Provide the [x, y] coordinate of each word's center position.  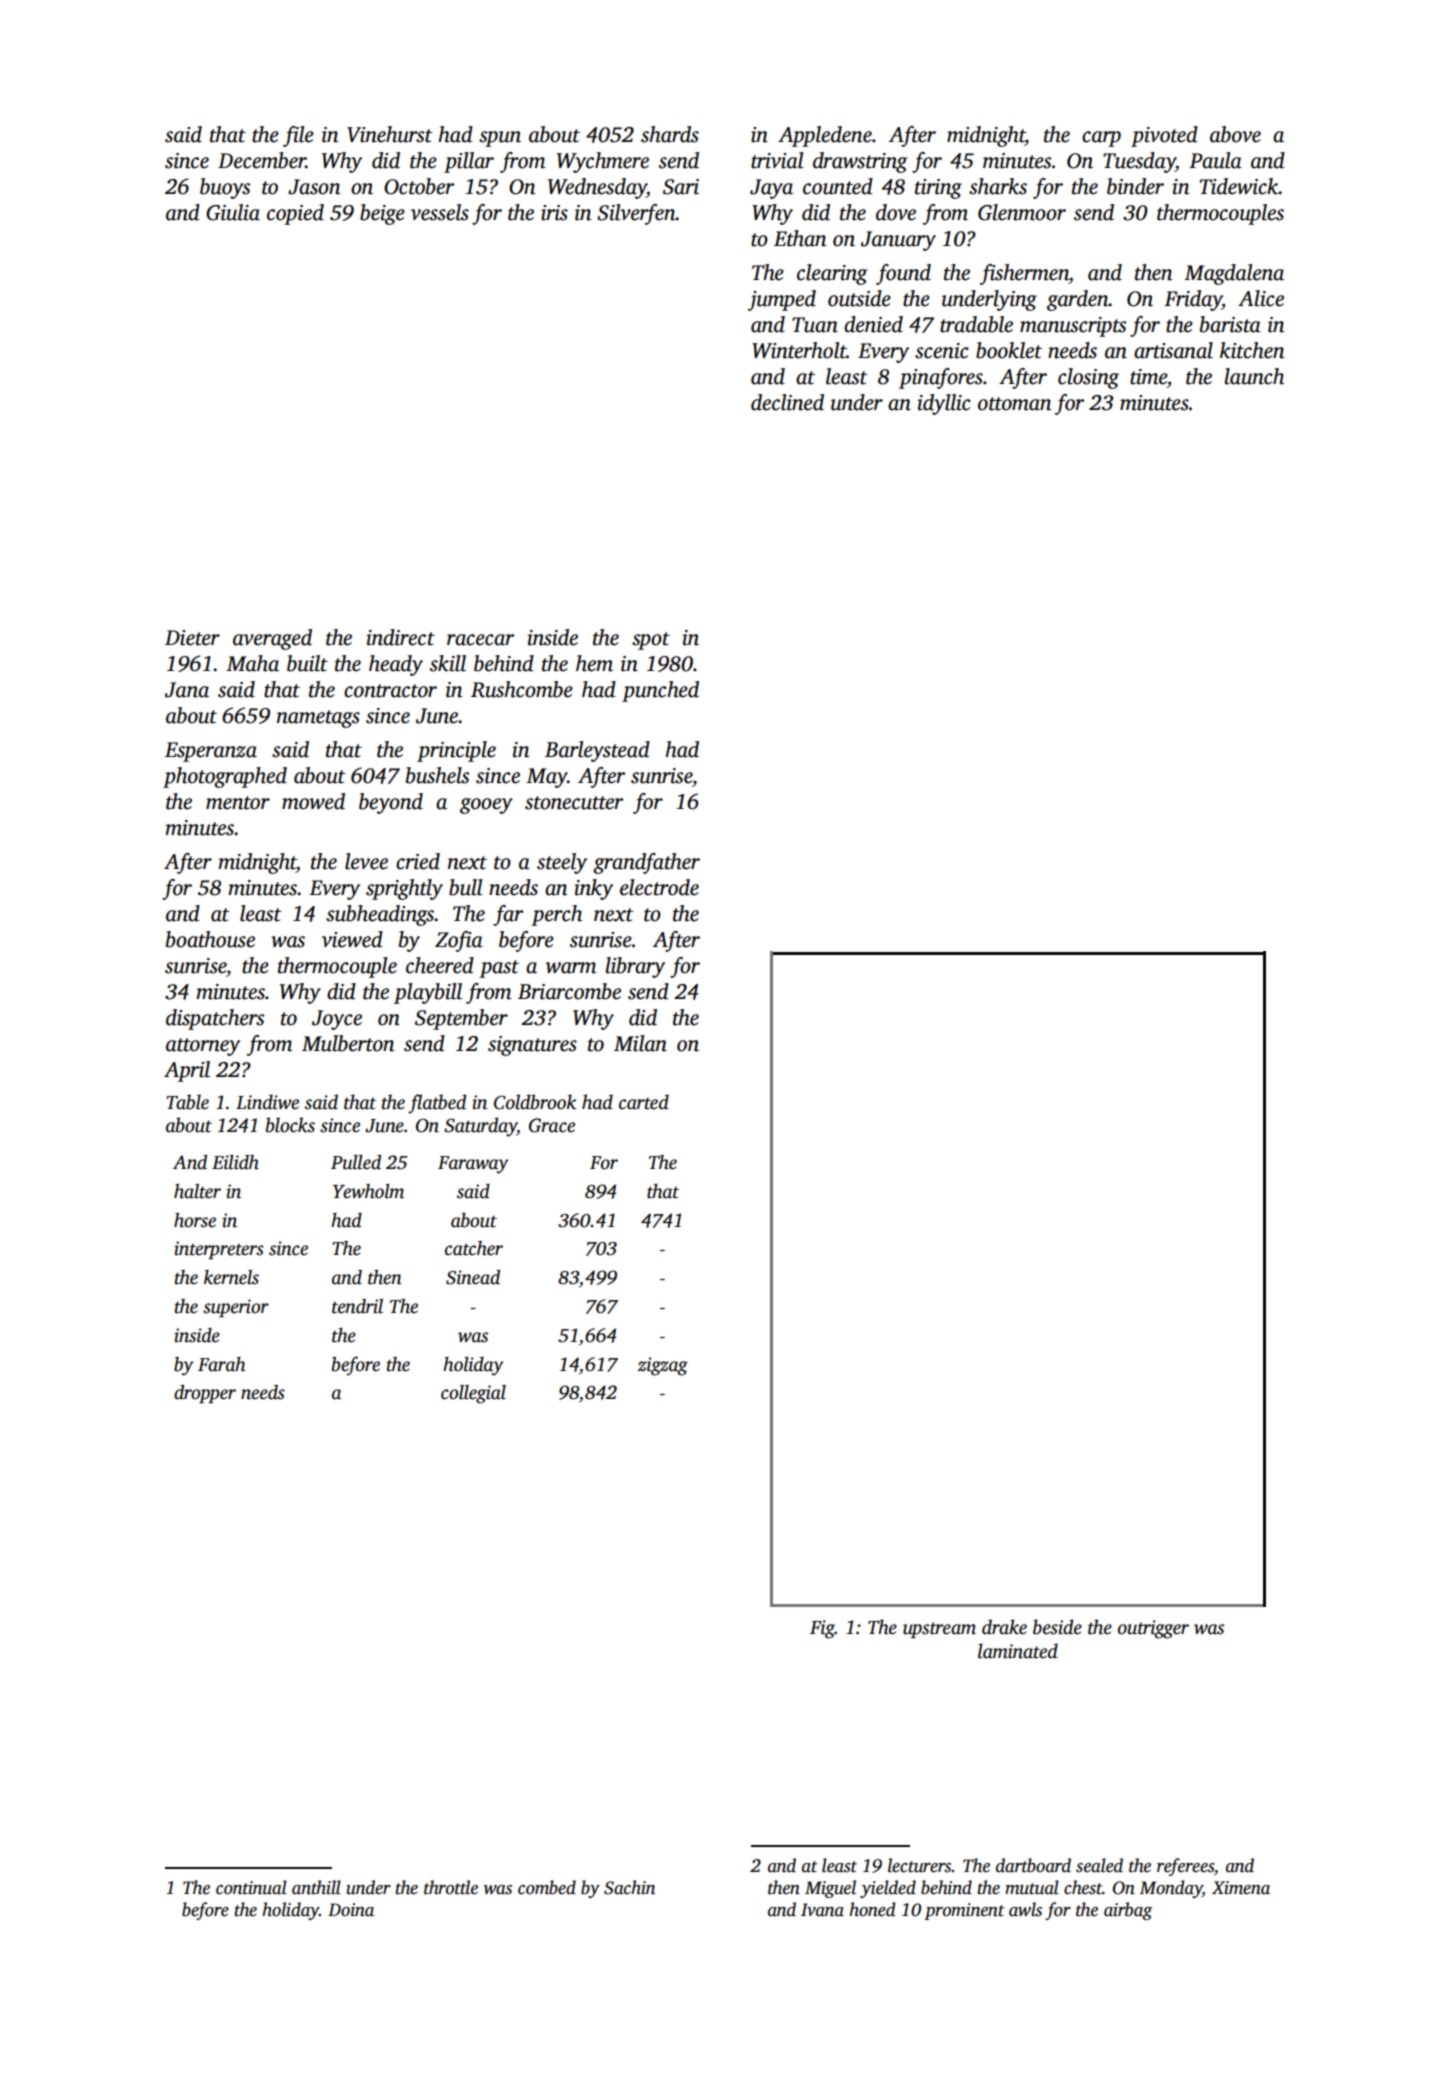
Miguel [830, 1889]
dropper [205, 1394]
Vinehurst [389, 134]
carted [644, 1102]
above [1235, 134]
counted [838, 186]
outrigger [1153, 1629]
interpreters [219, 1250]
